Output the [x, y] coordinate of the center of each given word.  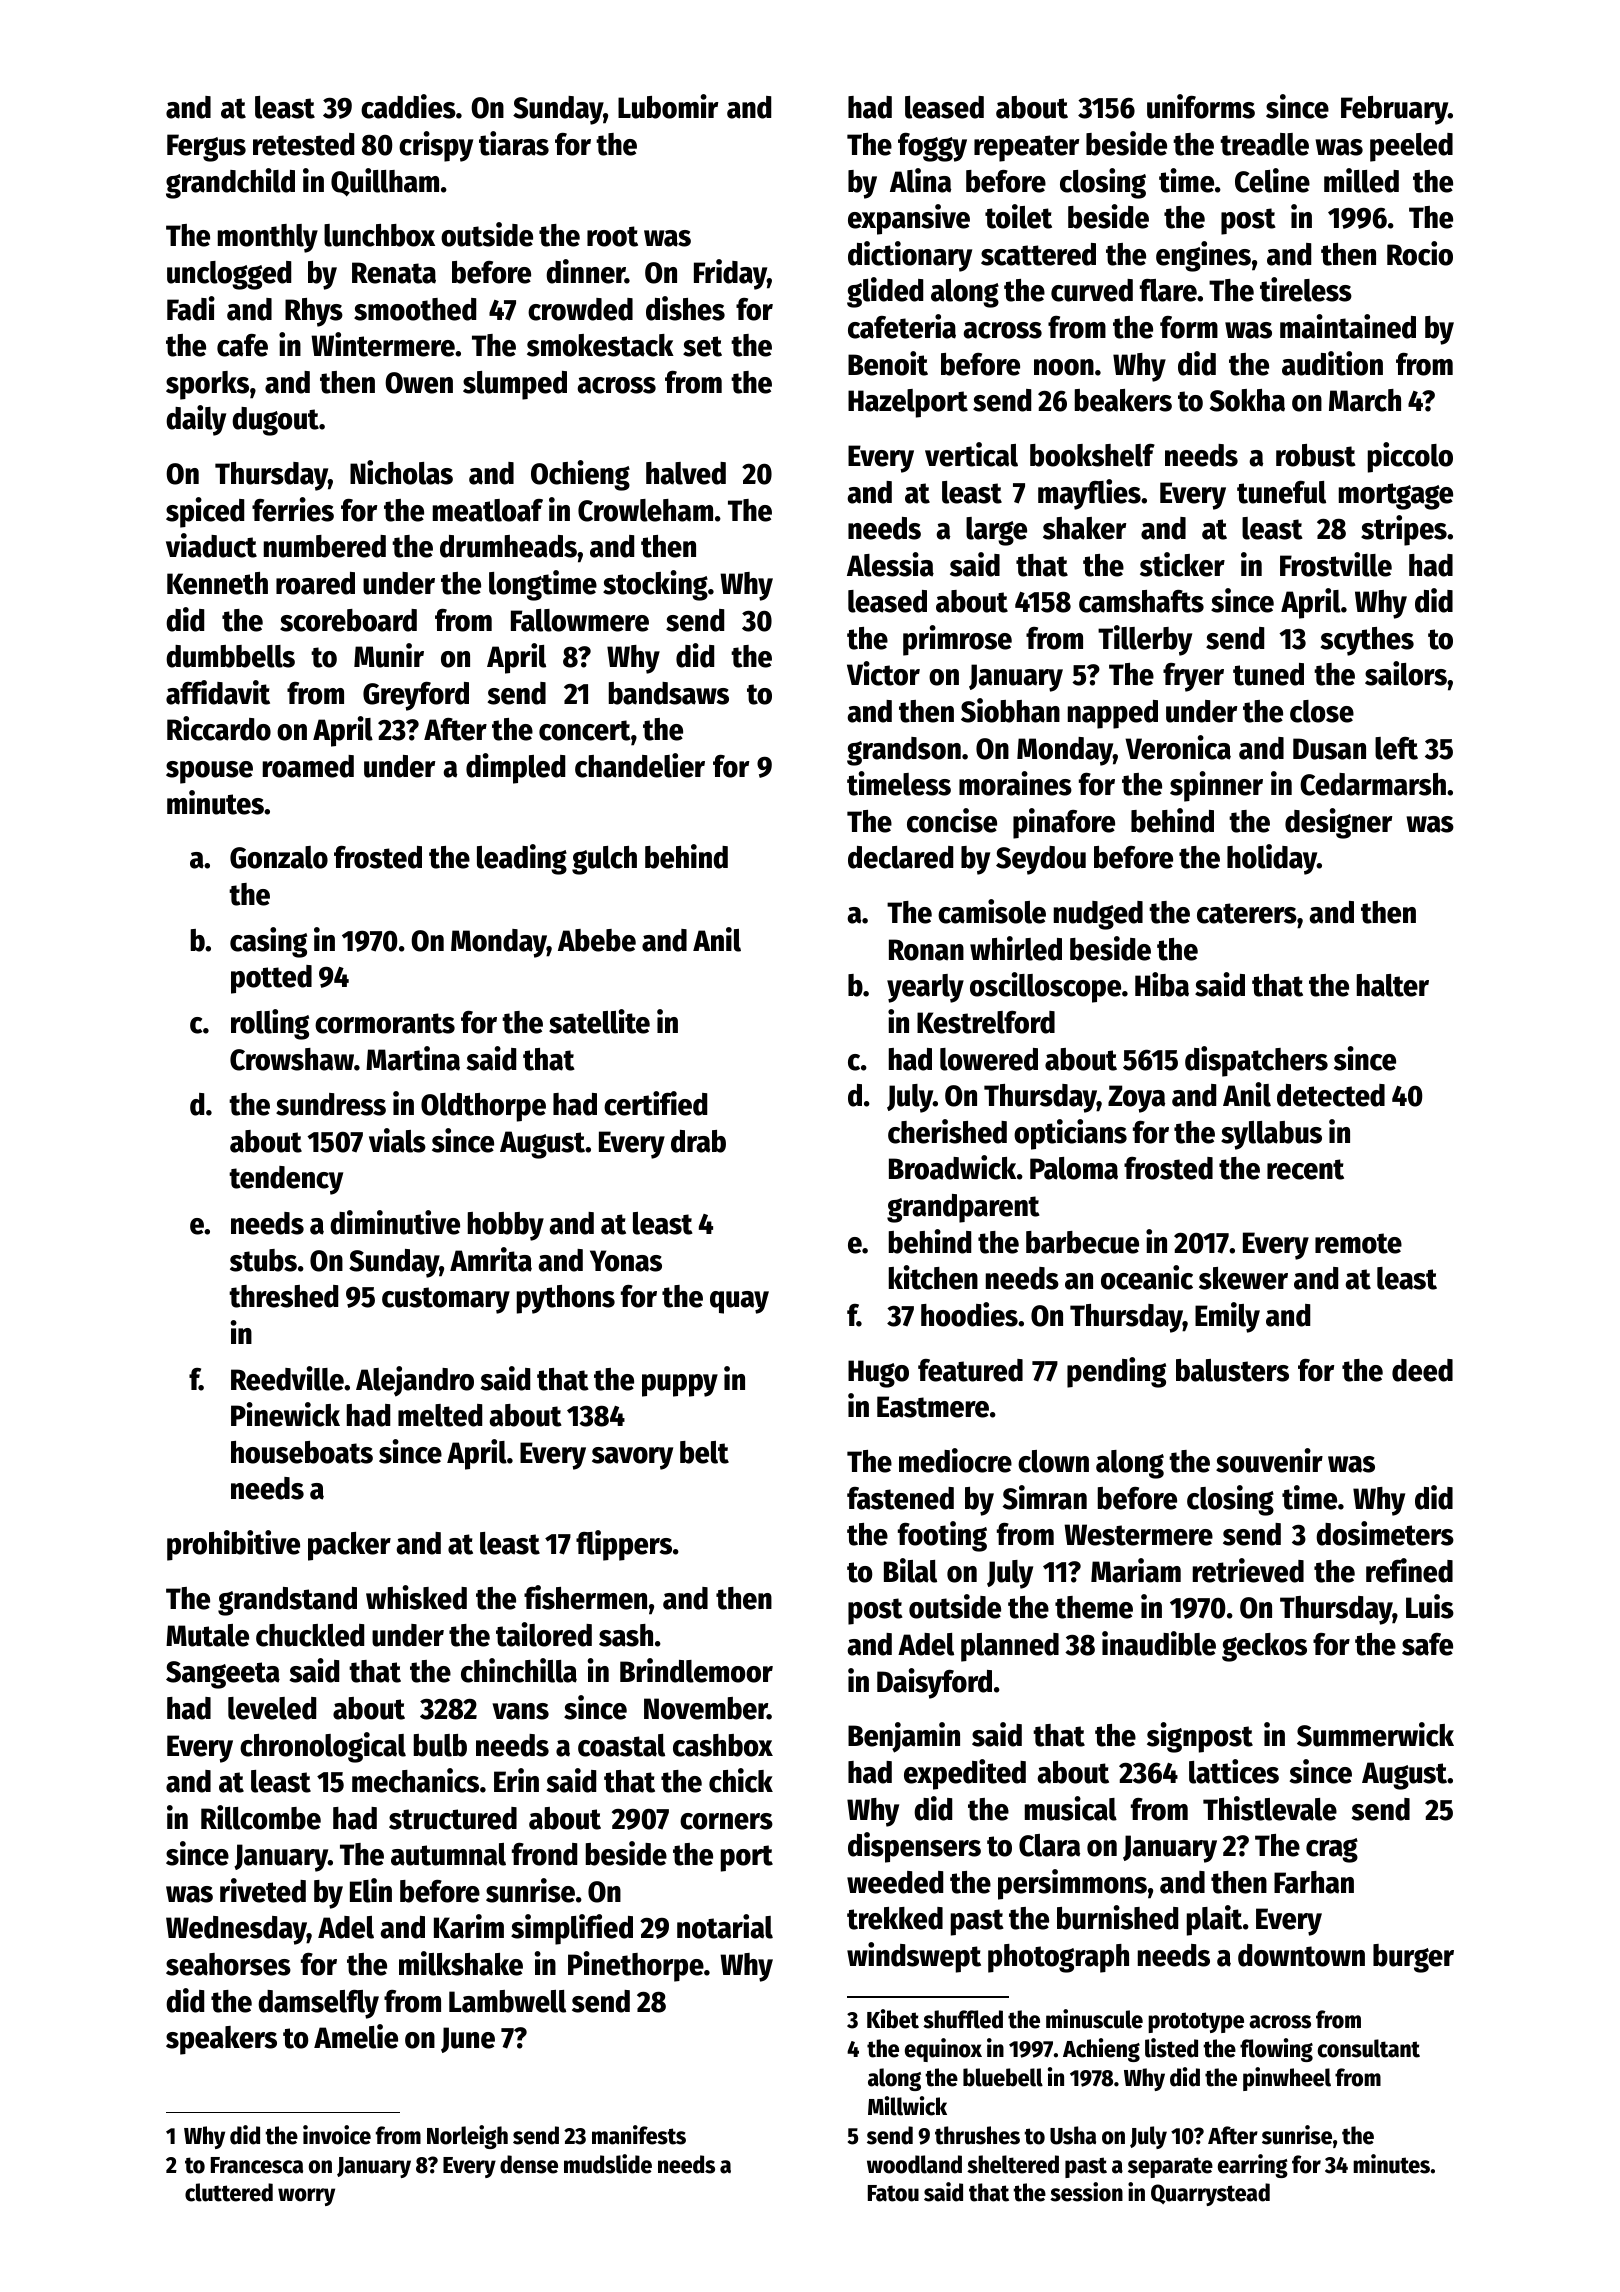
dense [529, 2164]
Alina [920, 180]
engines [1203, 256]
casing [268, 942]
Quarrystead [1210, 2194]
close [1322, 711]
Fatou [893, 2193]
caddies [408, 106]
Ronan [926, 950]
